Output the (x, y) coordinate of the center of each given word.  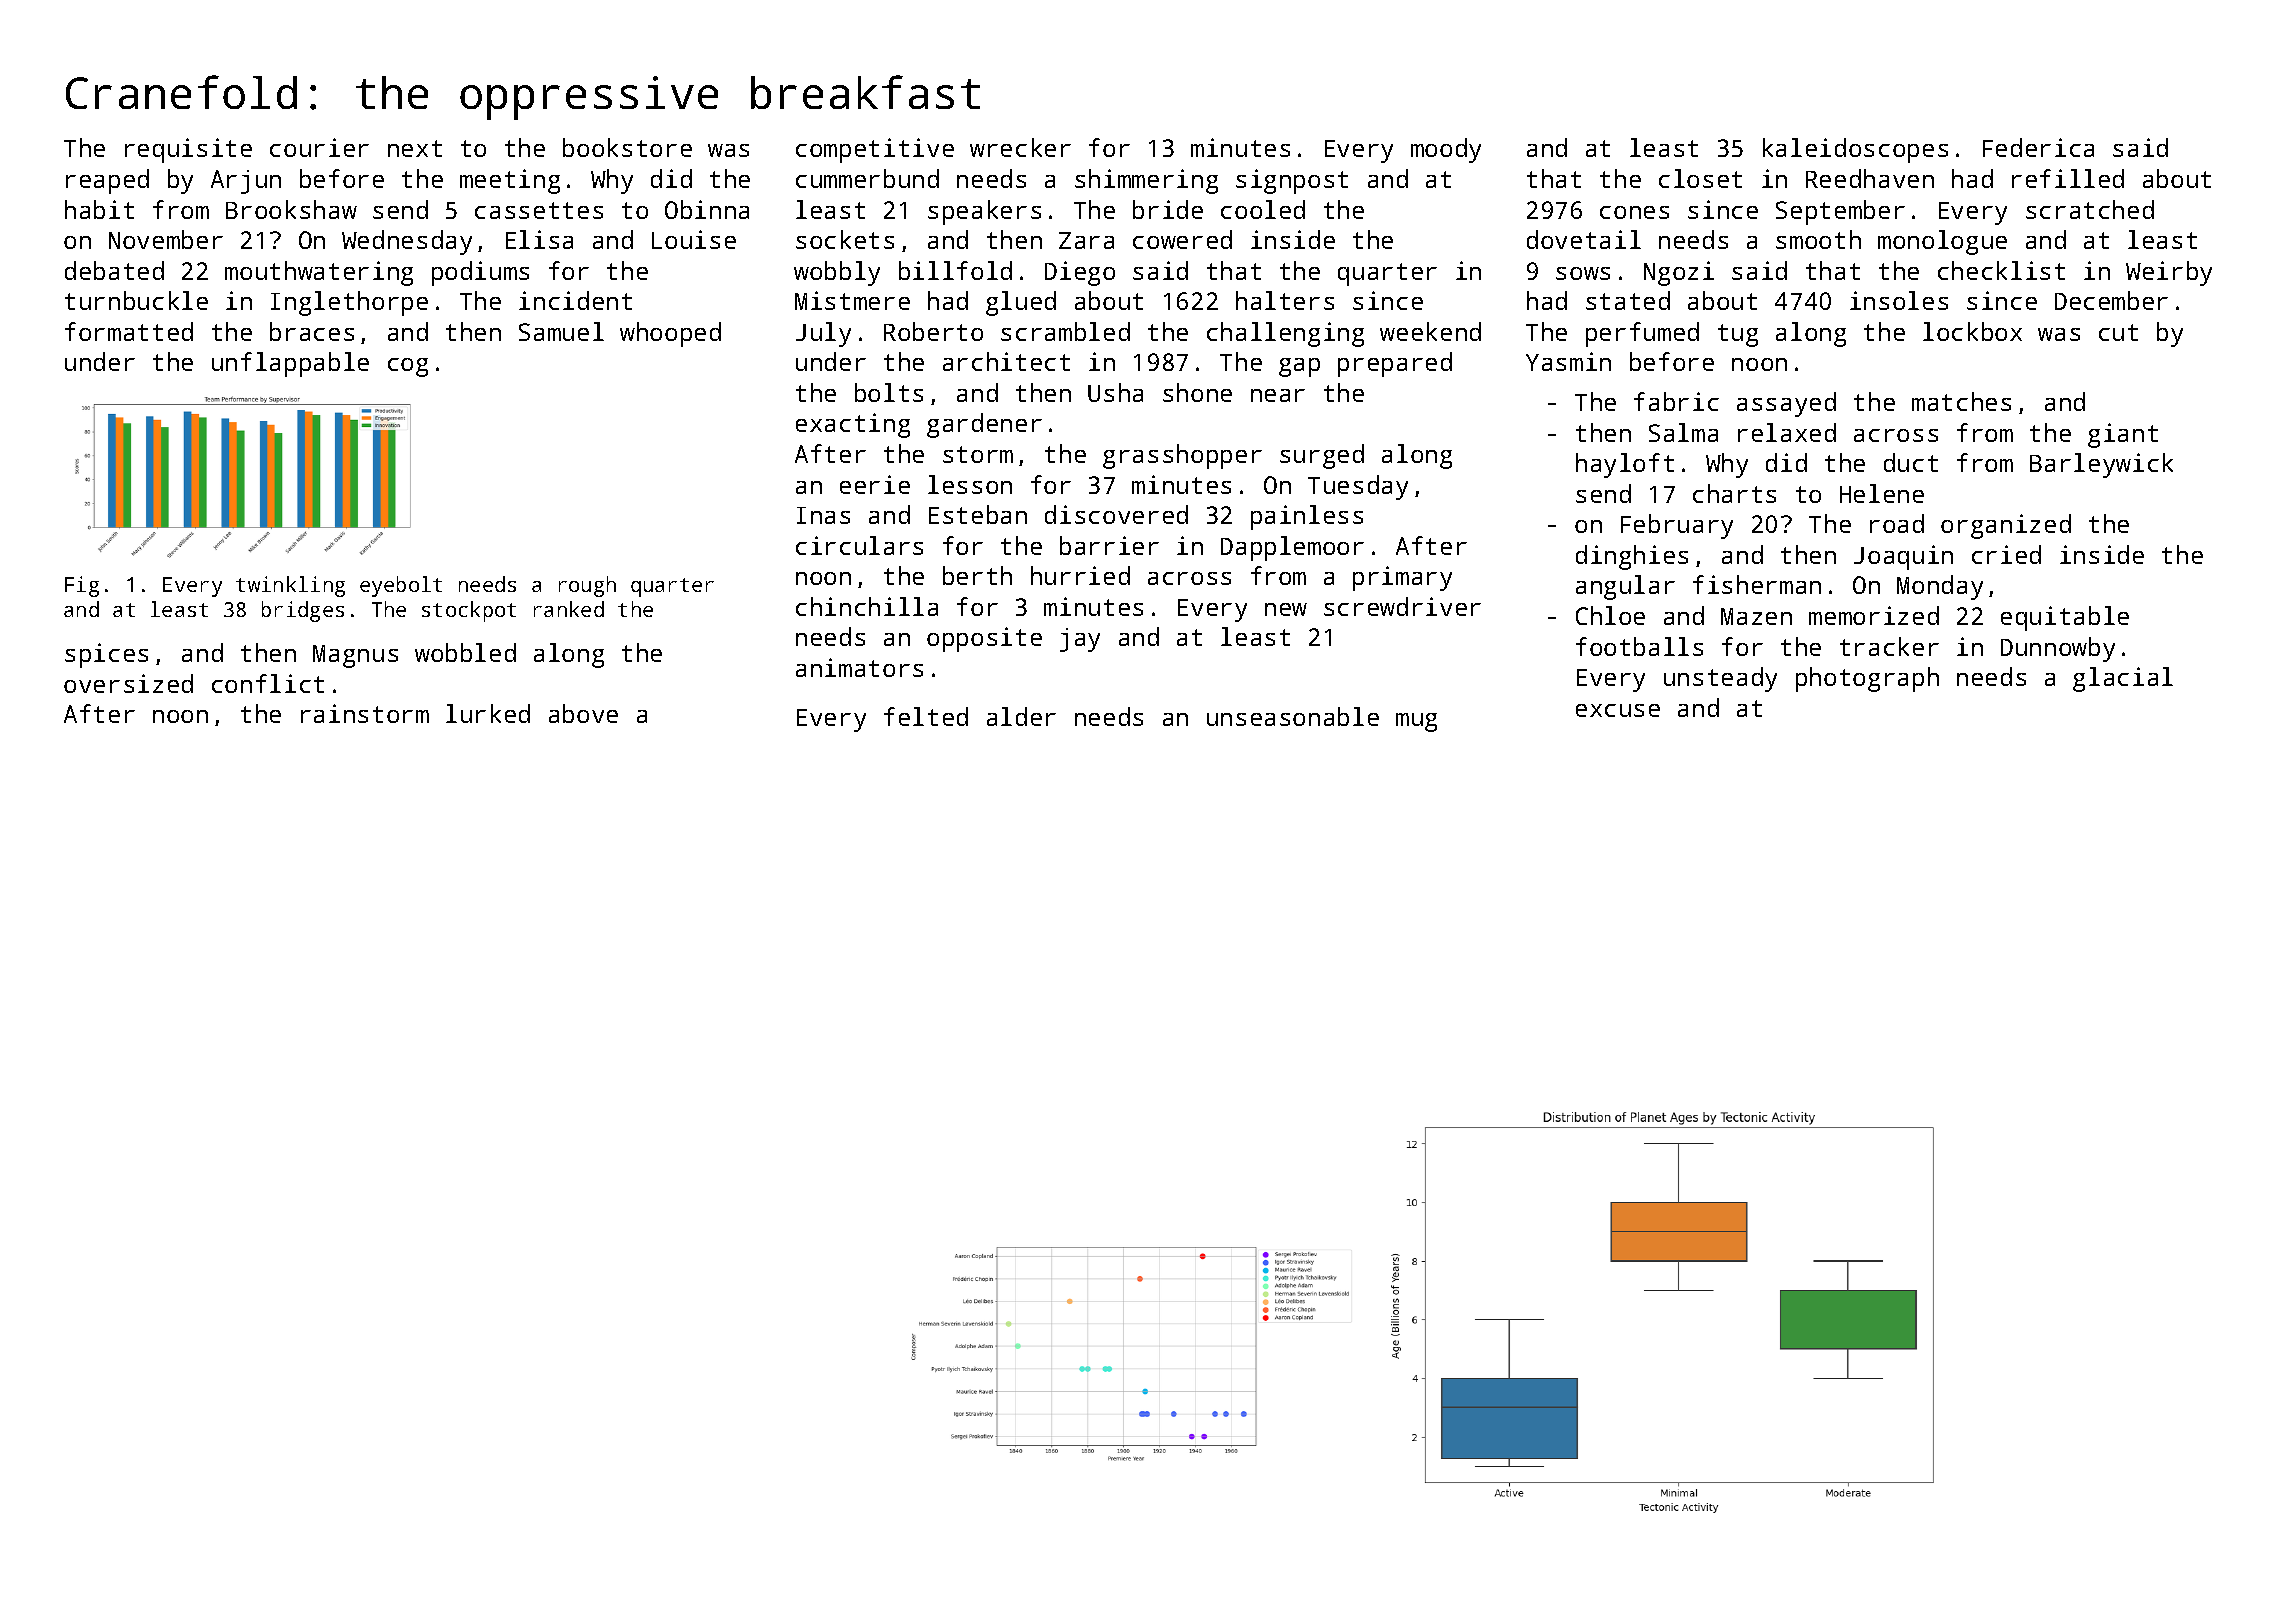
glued (1021, 303)
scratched (2090, 209)
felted (926, 716)
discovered (1116, 514)
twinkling (290, 586)
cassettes (539, 210)
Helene (1882, 493)
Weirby (2169, 273)
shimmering (1146, 181)
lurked (488, 713)
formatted (129, 331)
